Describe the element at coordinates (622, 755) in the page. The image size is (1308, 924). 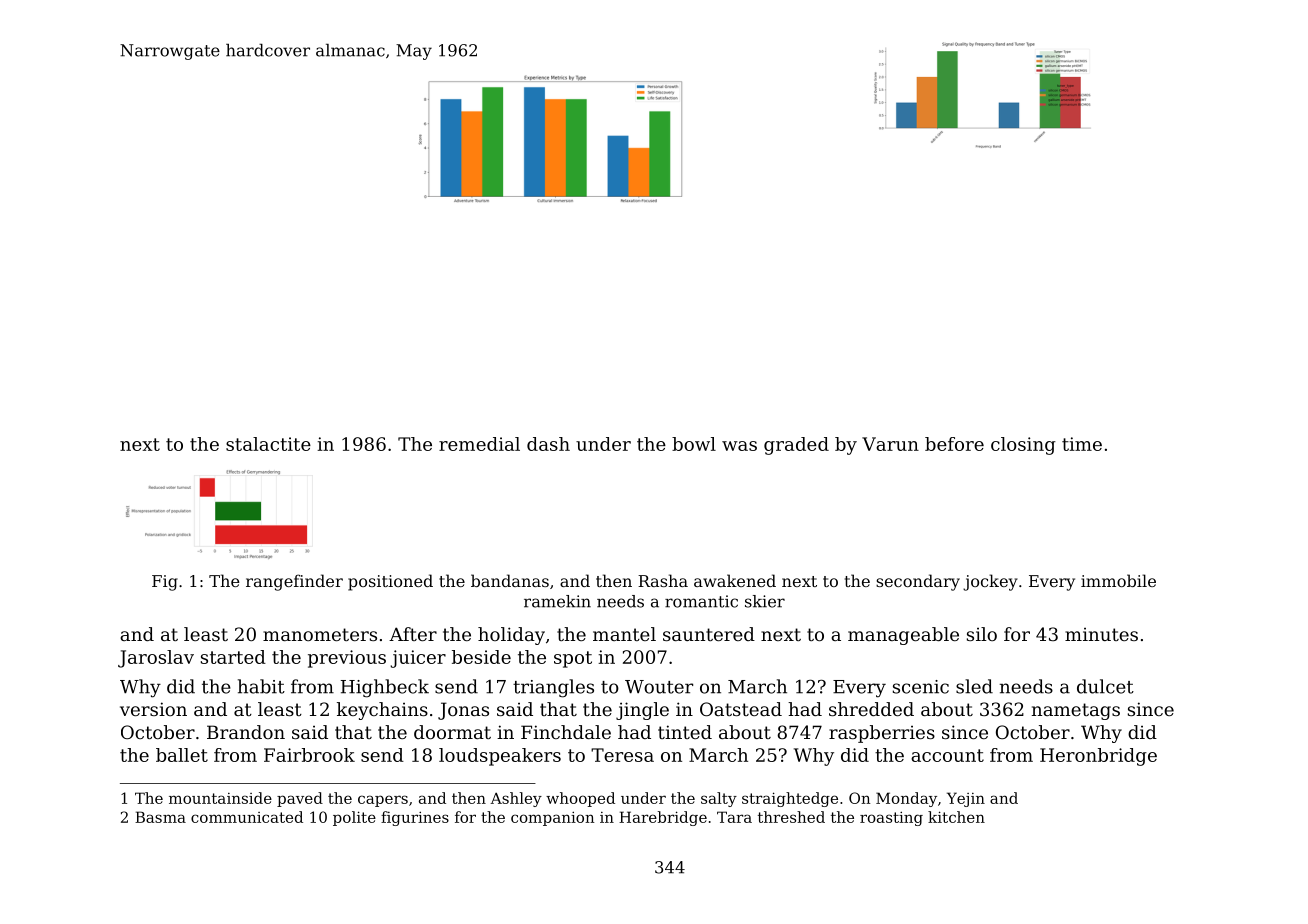
I see `Teresa` at that location.
